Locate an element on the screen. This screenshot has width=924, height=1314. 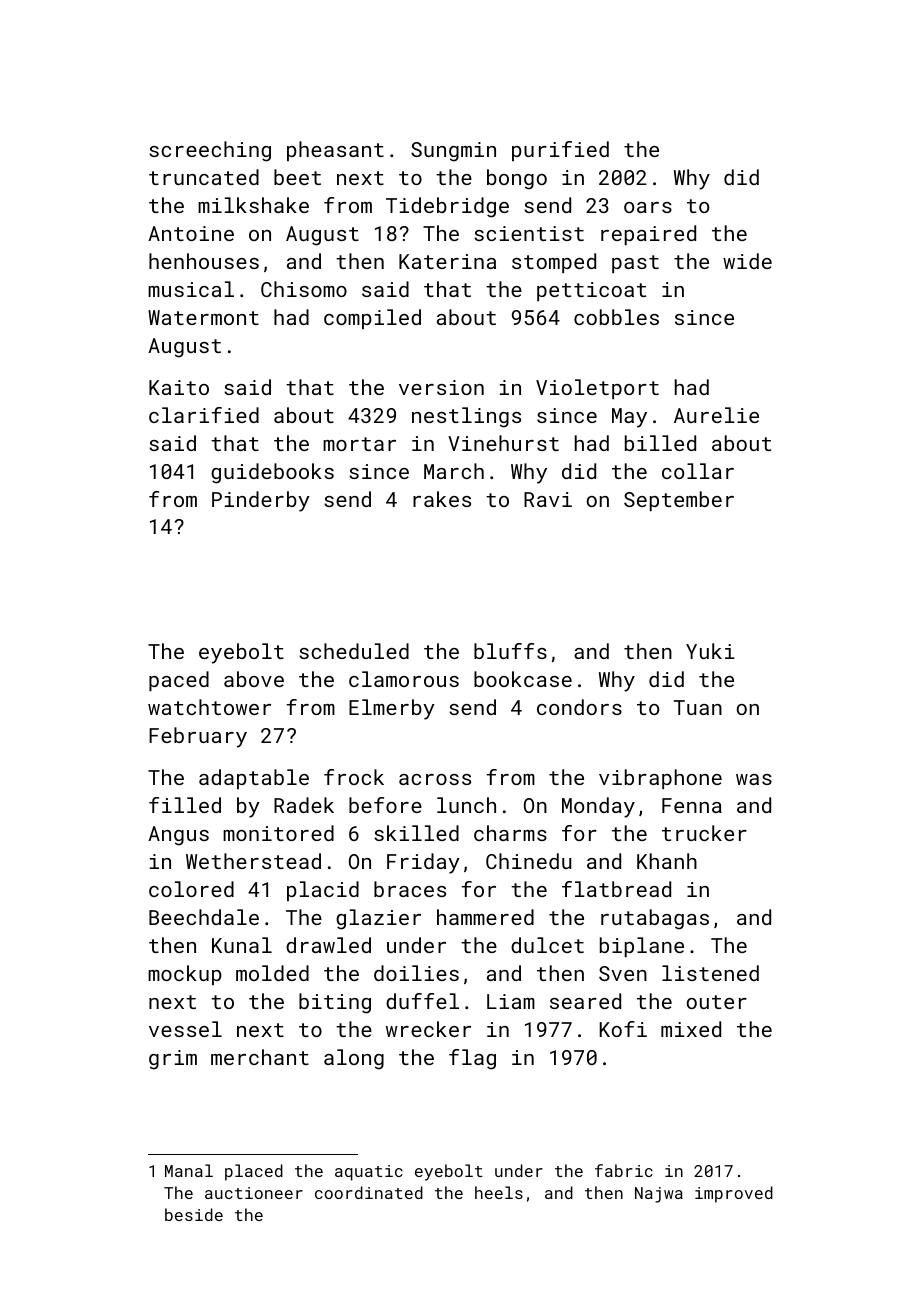
Ravi is located at coordinates (548, 499).
